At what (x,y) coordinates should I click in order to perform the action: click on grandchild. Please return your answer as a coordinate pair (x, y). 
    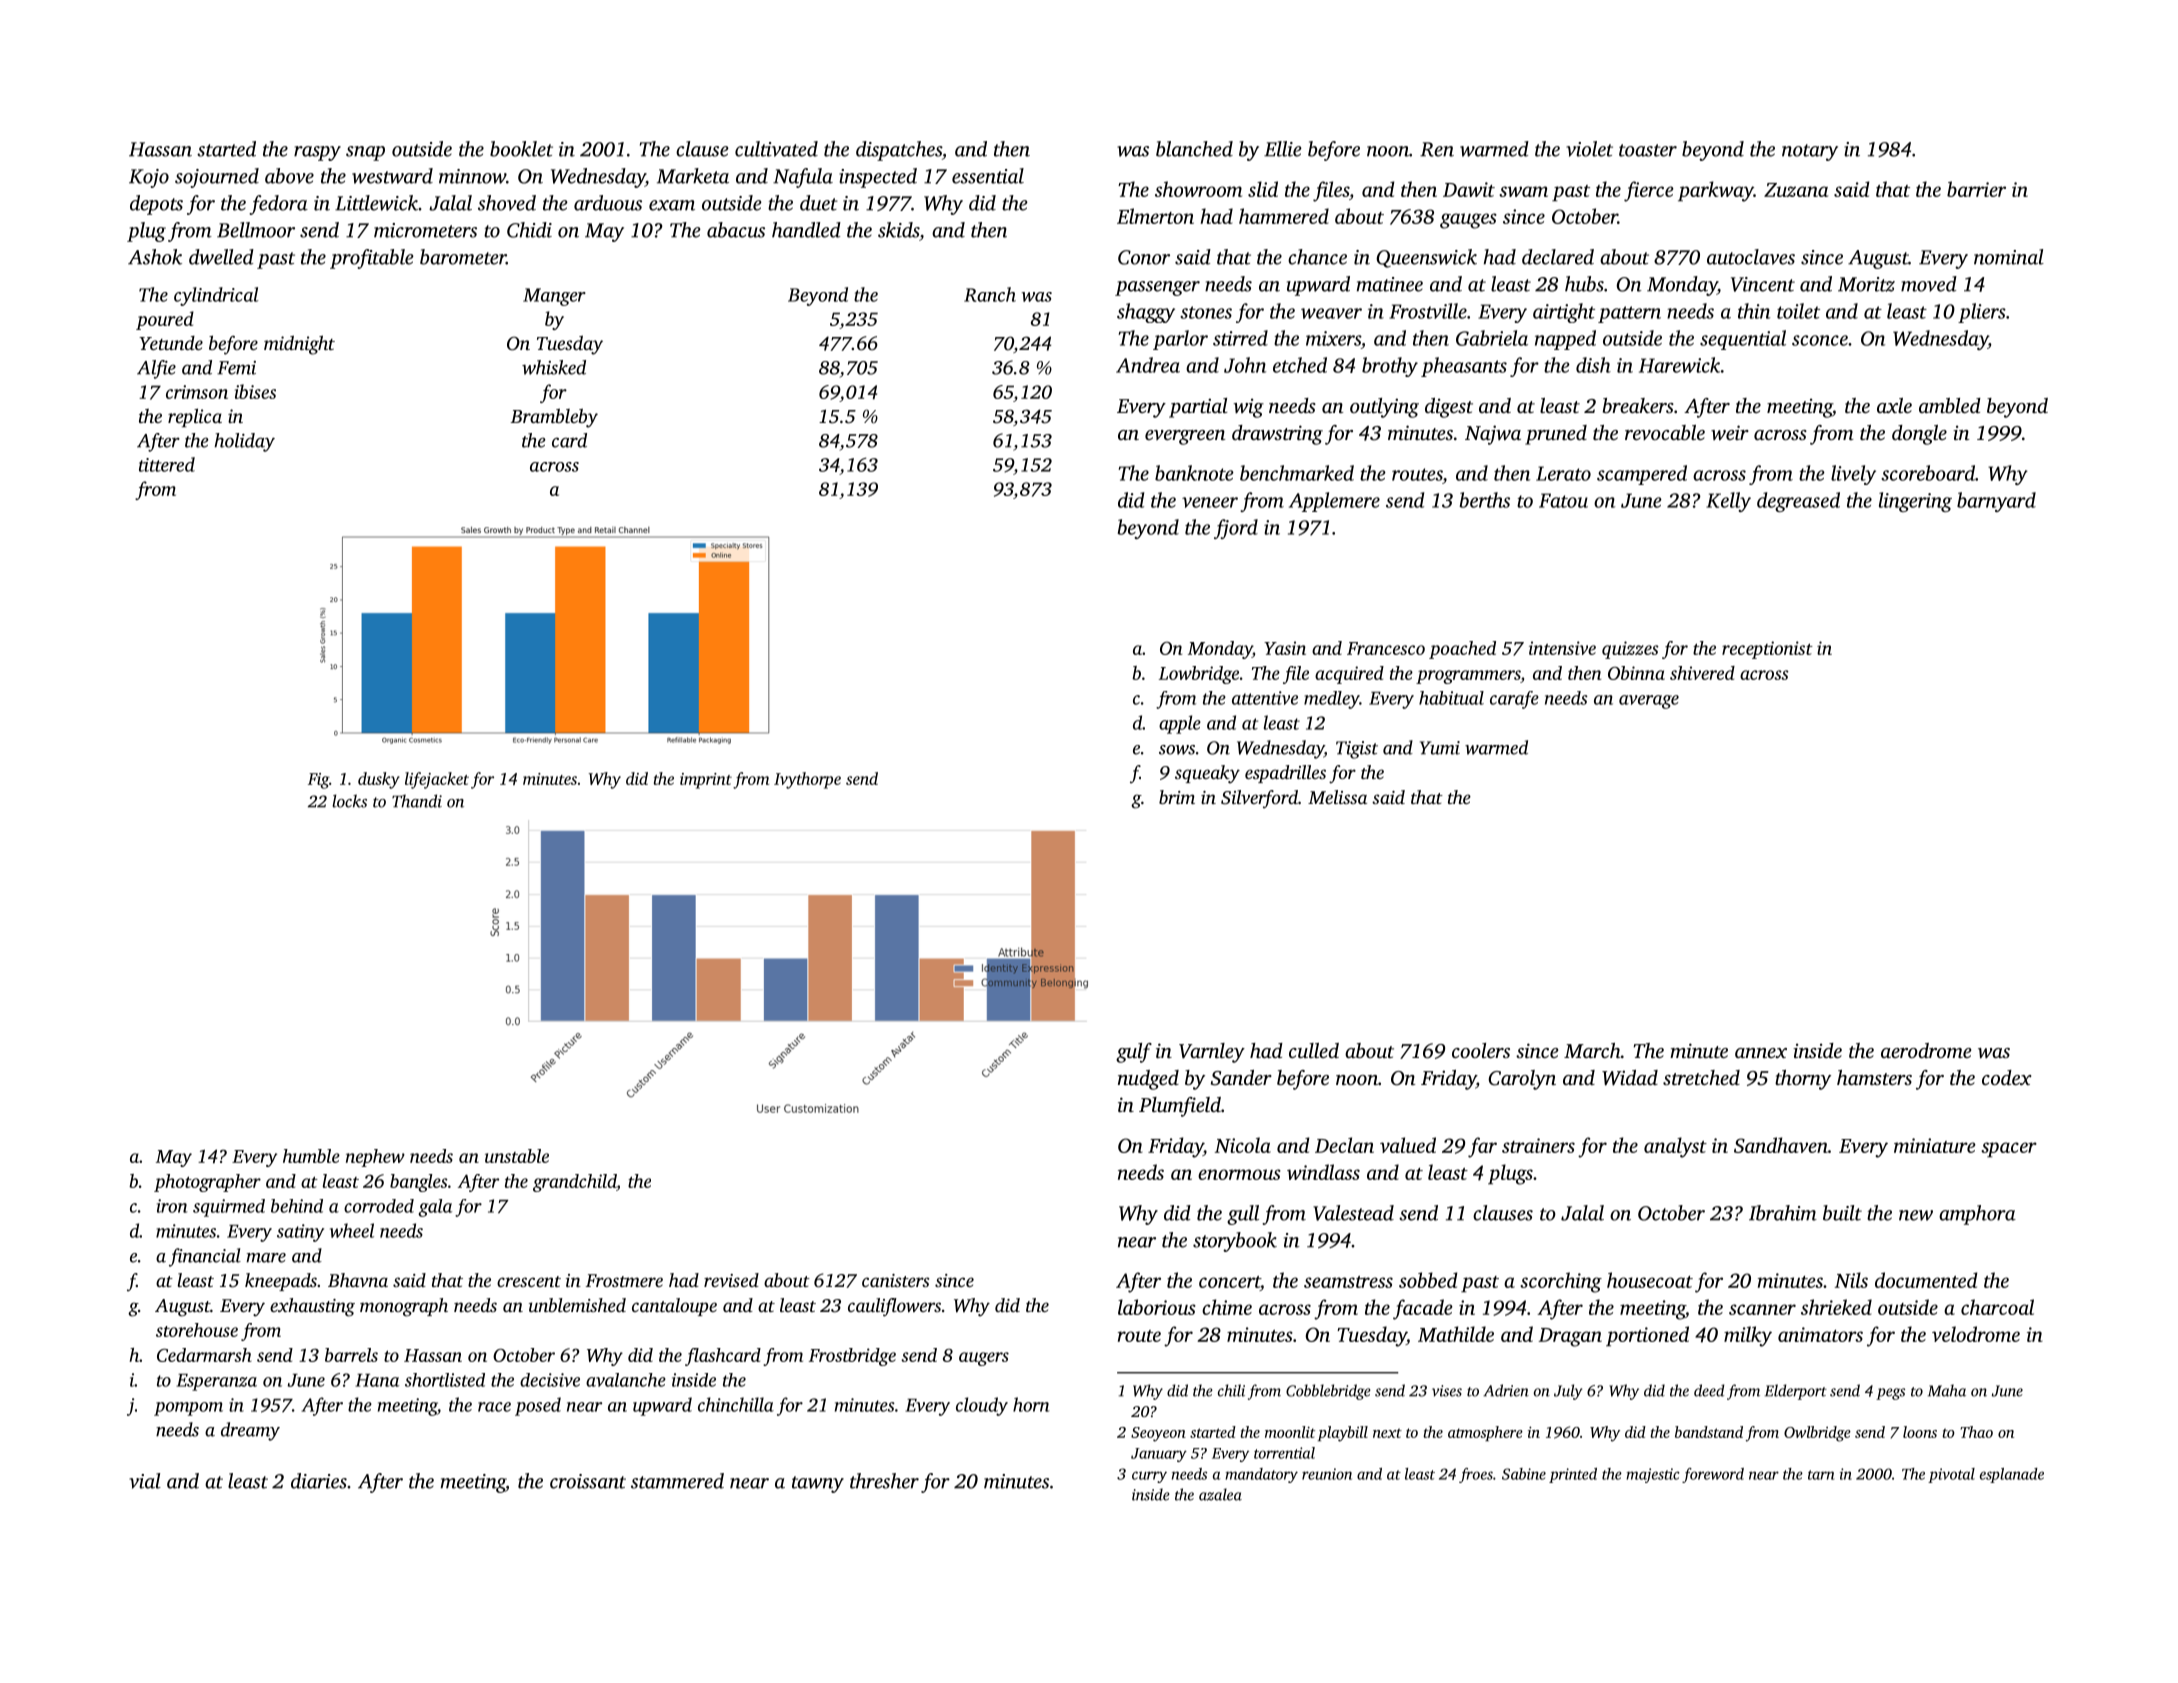
    Looking at the image, I should click on (574, 1183).
